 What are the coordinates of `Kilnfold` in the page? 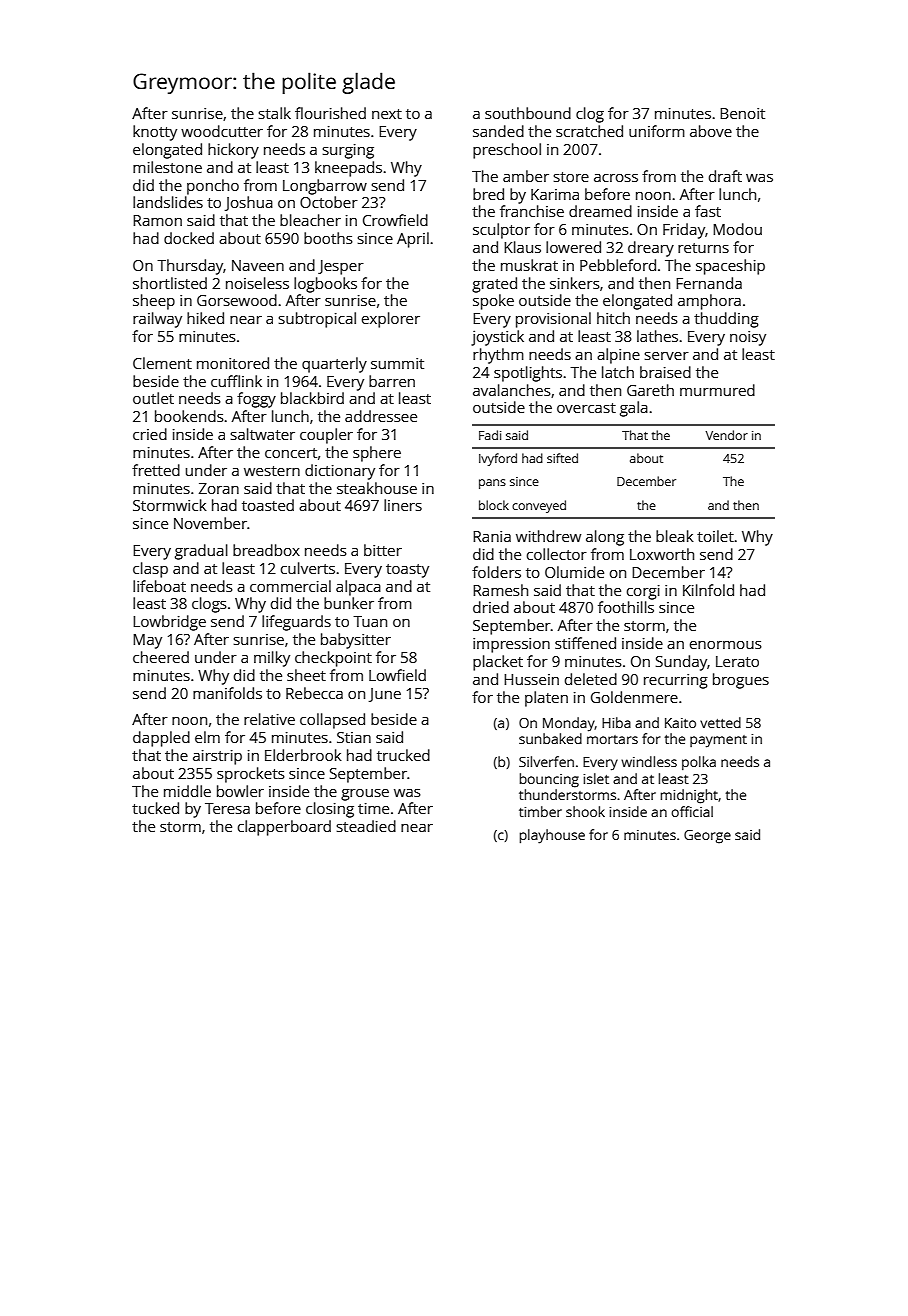 It's located at (708, 590).
